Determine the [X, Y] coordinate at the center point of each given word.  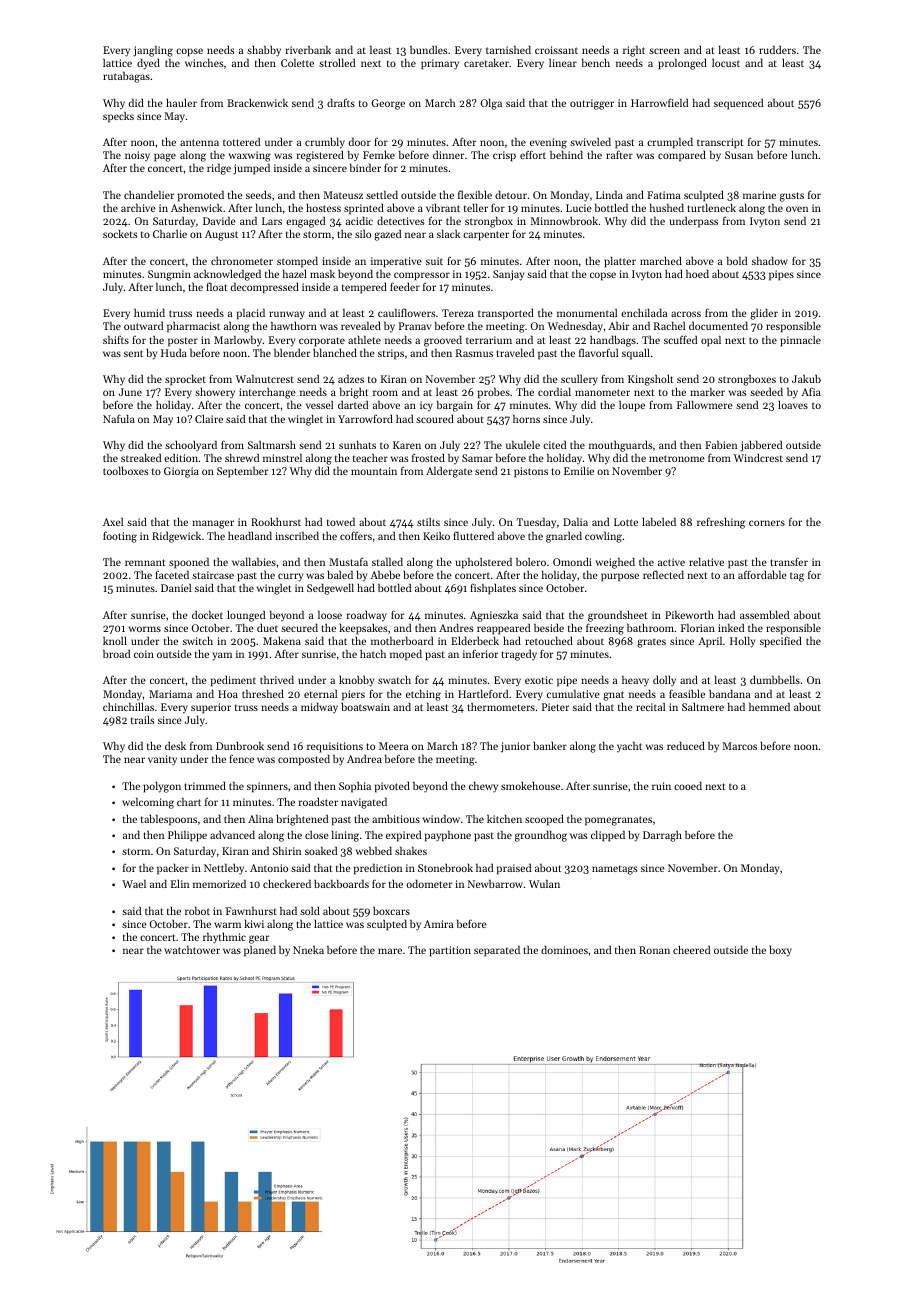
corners [767, 523]
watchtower [192, 950]
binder [365, 167]
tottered [241, 142]
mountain [374, 471]
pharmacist [193, 327]
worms [145, 629]
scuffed [680, 339]
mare [390, 951]
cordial [554, 391]
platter [620, 262]
